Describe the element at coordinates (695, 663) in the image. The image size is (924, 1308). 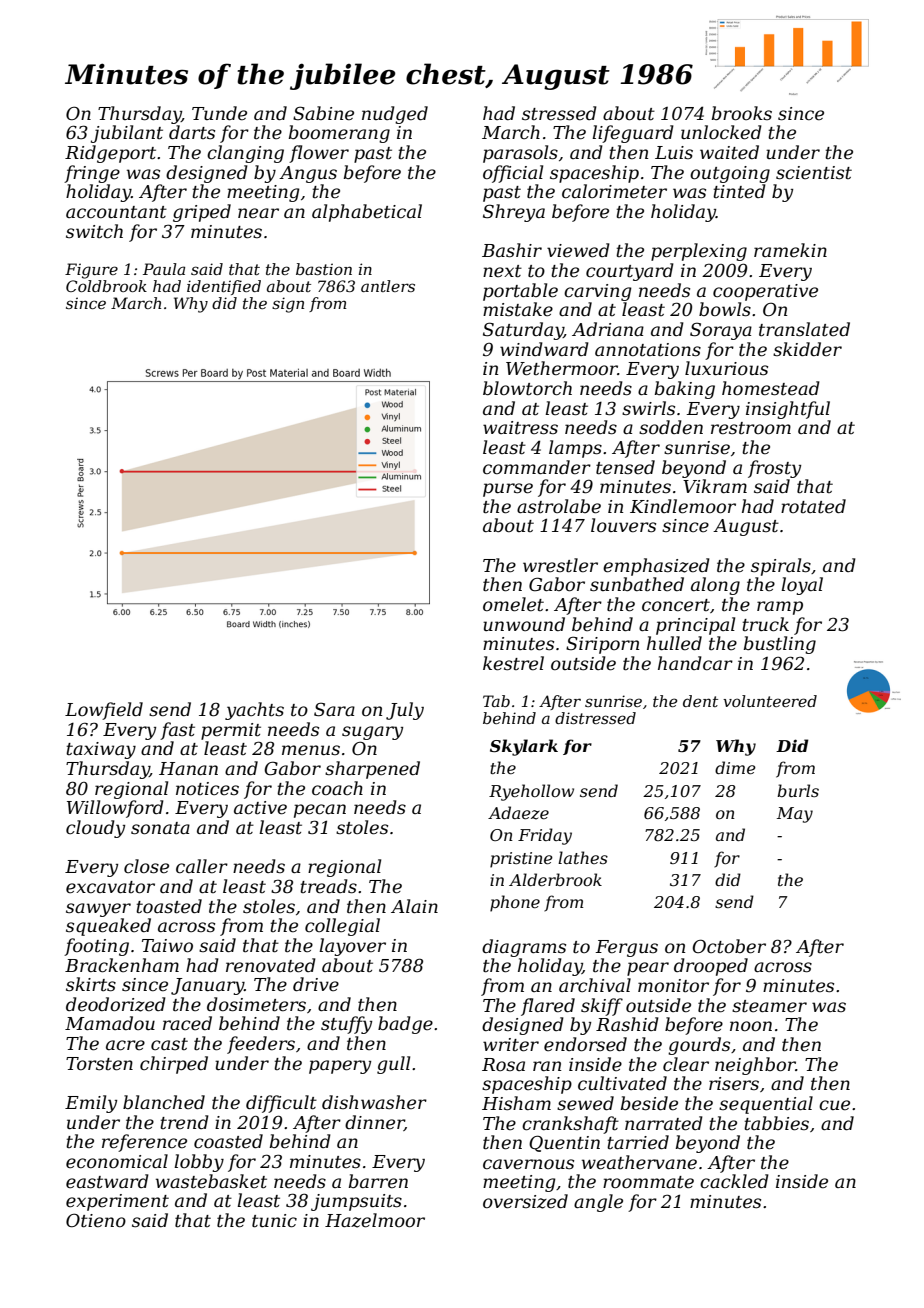
I see `handcar` at that location.
